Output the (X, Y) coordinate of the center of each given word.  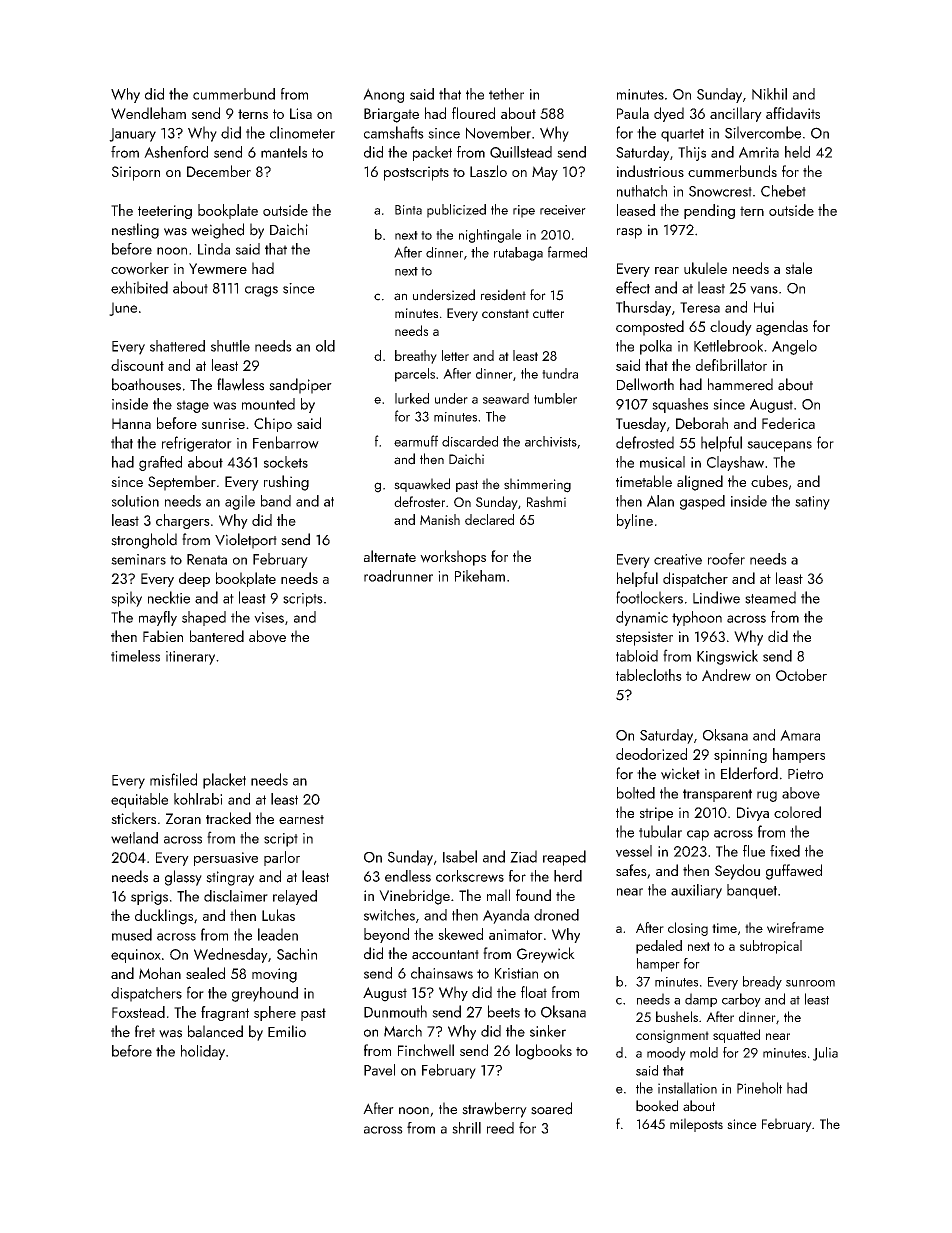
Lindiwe (716, 597)
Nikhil (769, 94)
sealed (205, 973)
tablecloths (649, 675)
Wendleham (148, 113)
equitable (139, 800)
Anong (383, 95)
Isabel (460, 856)
